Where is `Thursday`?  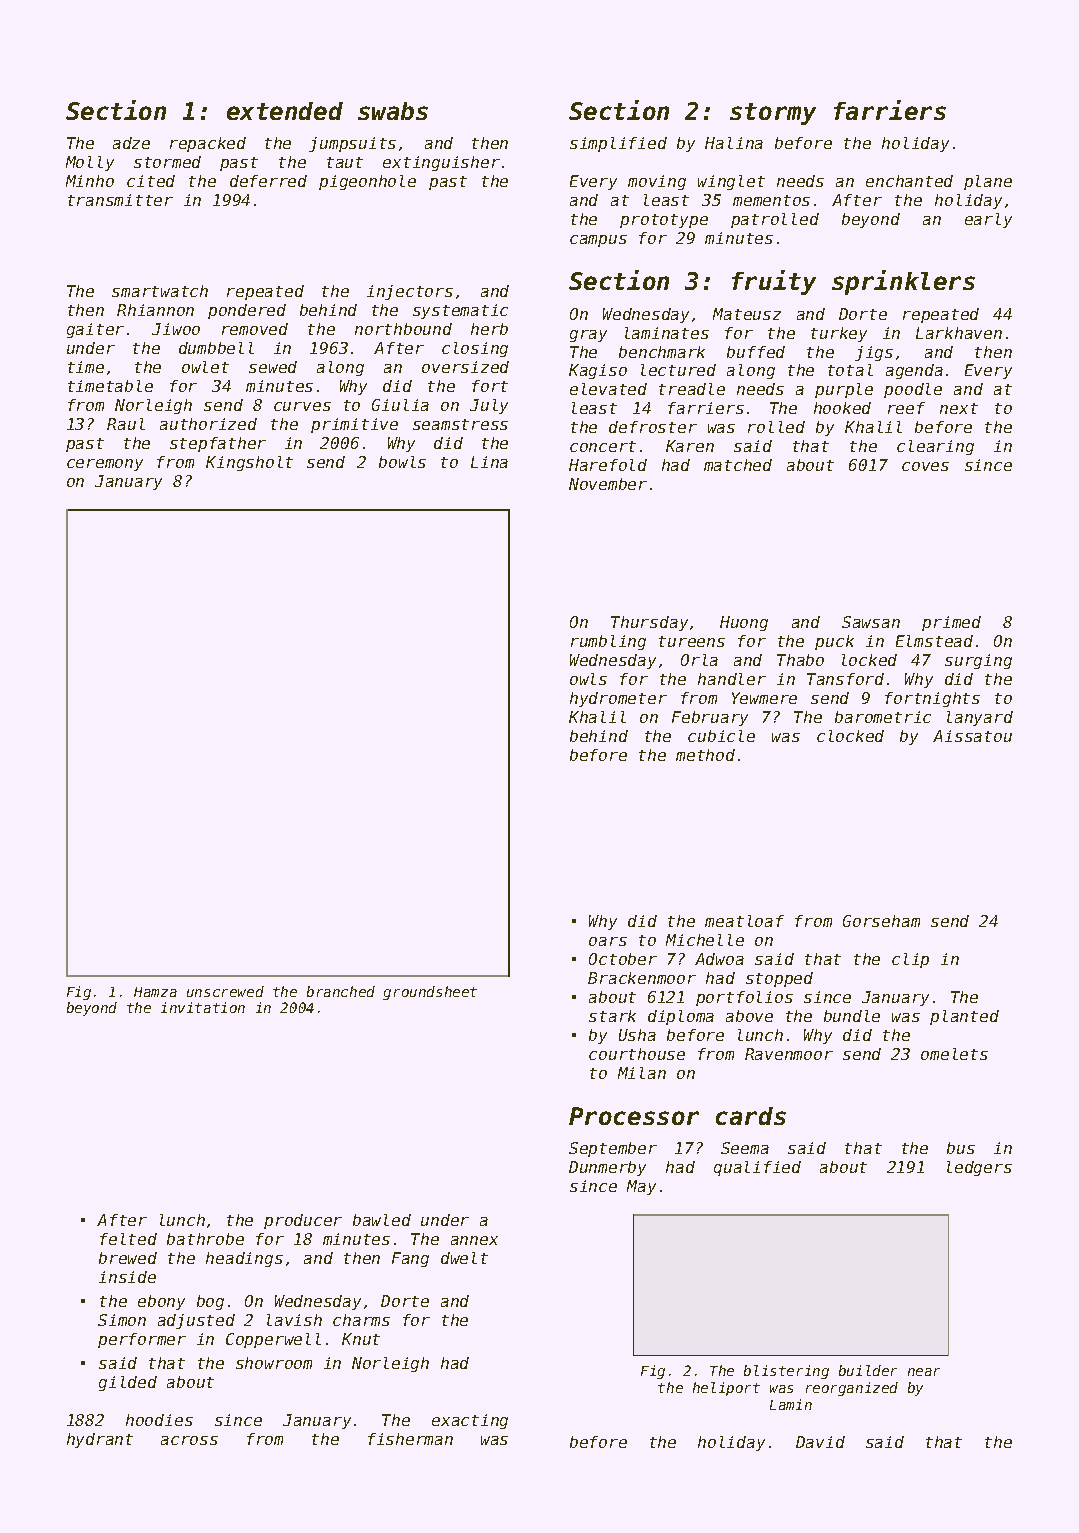
Thursday is located at coordinates (649, 623).
